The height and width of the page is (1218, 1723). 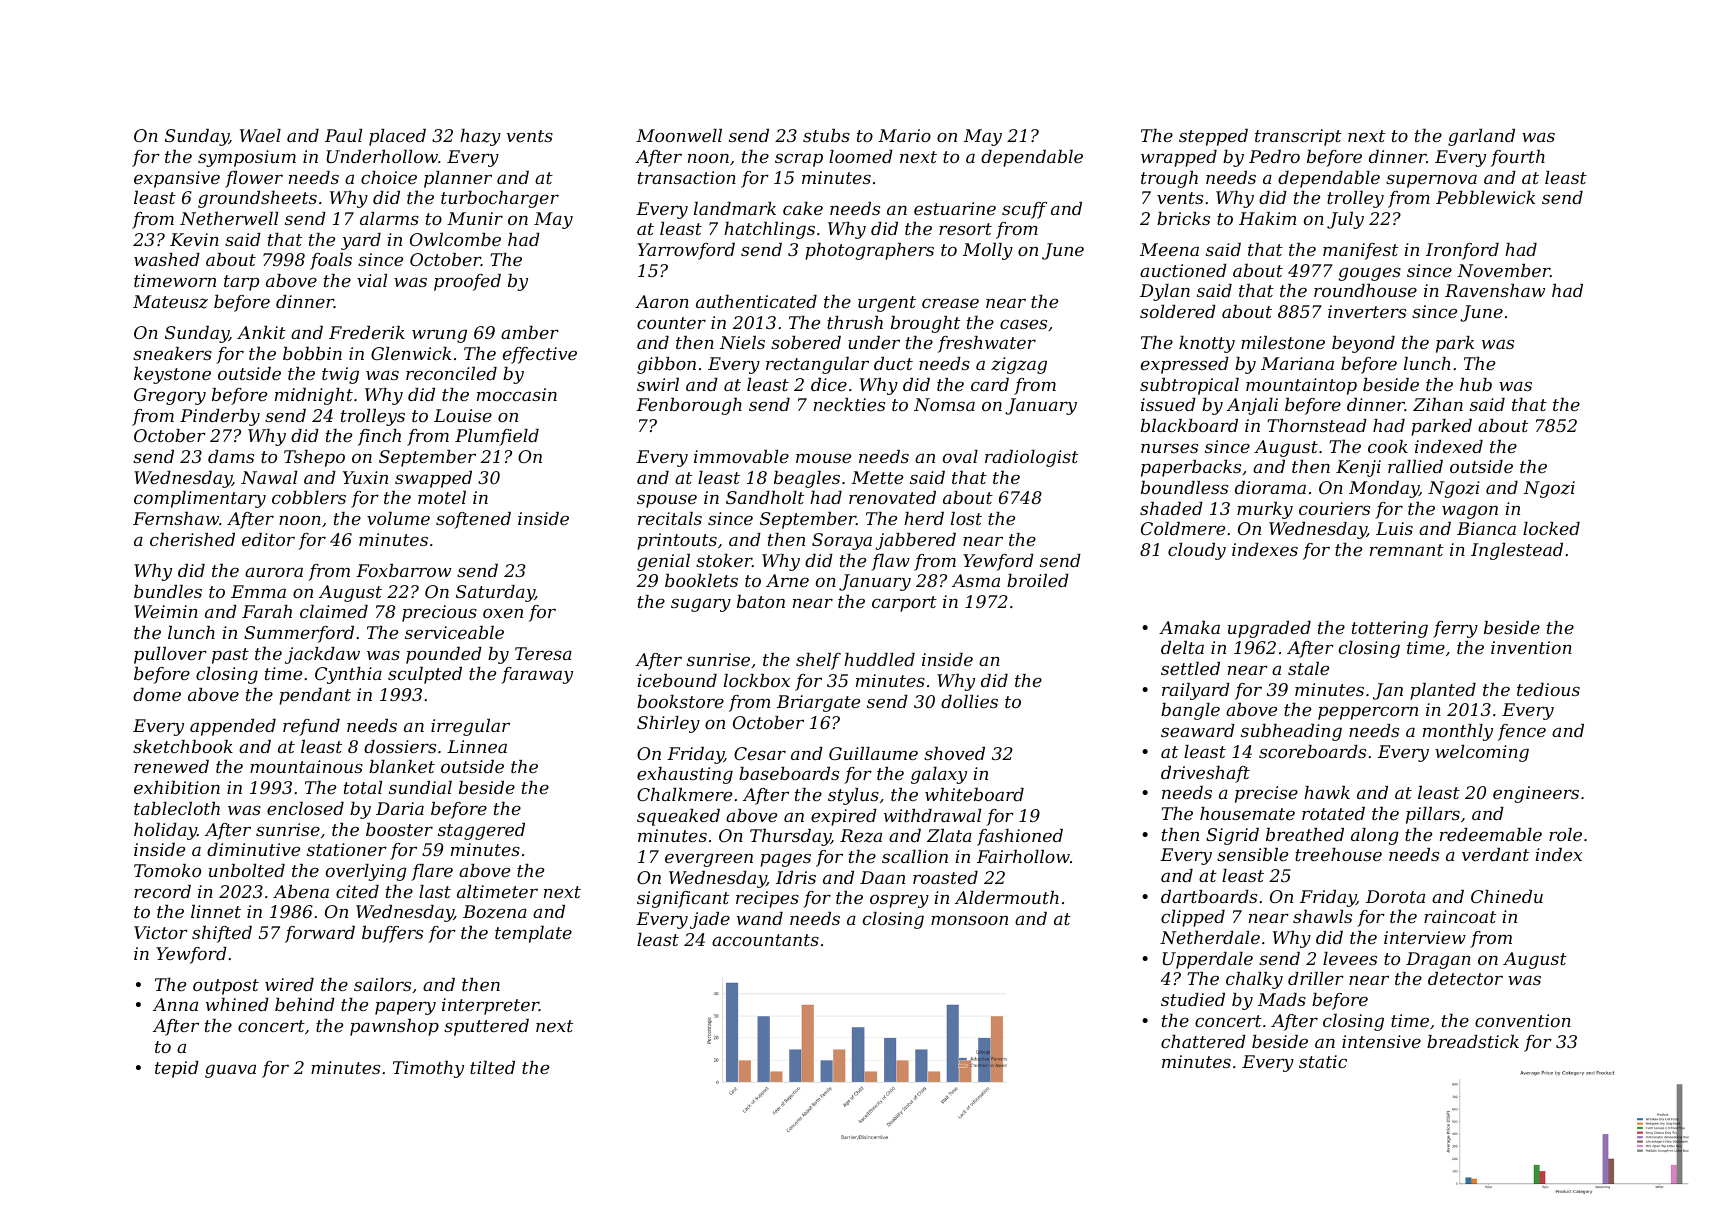 I want to click on fourth, so click(x=1518, y=158).
